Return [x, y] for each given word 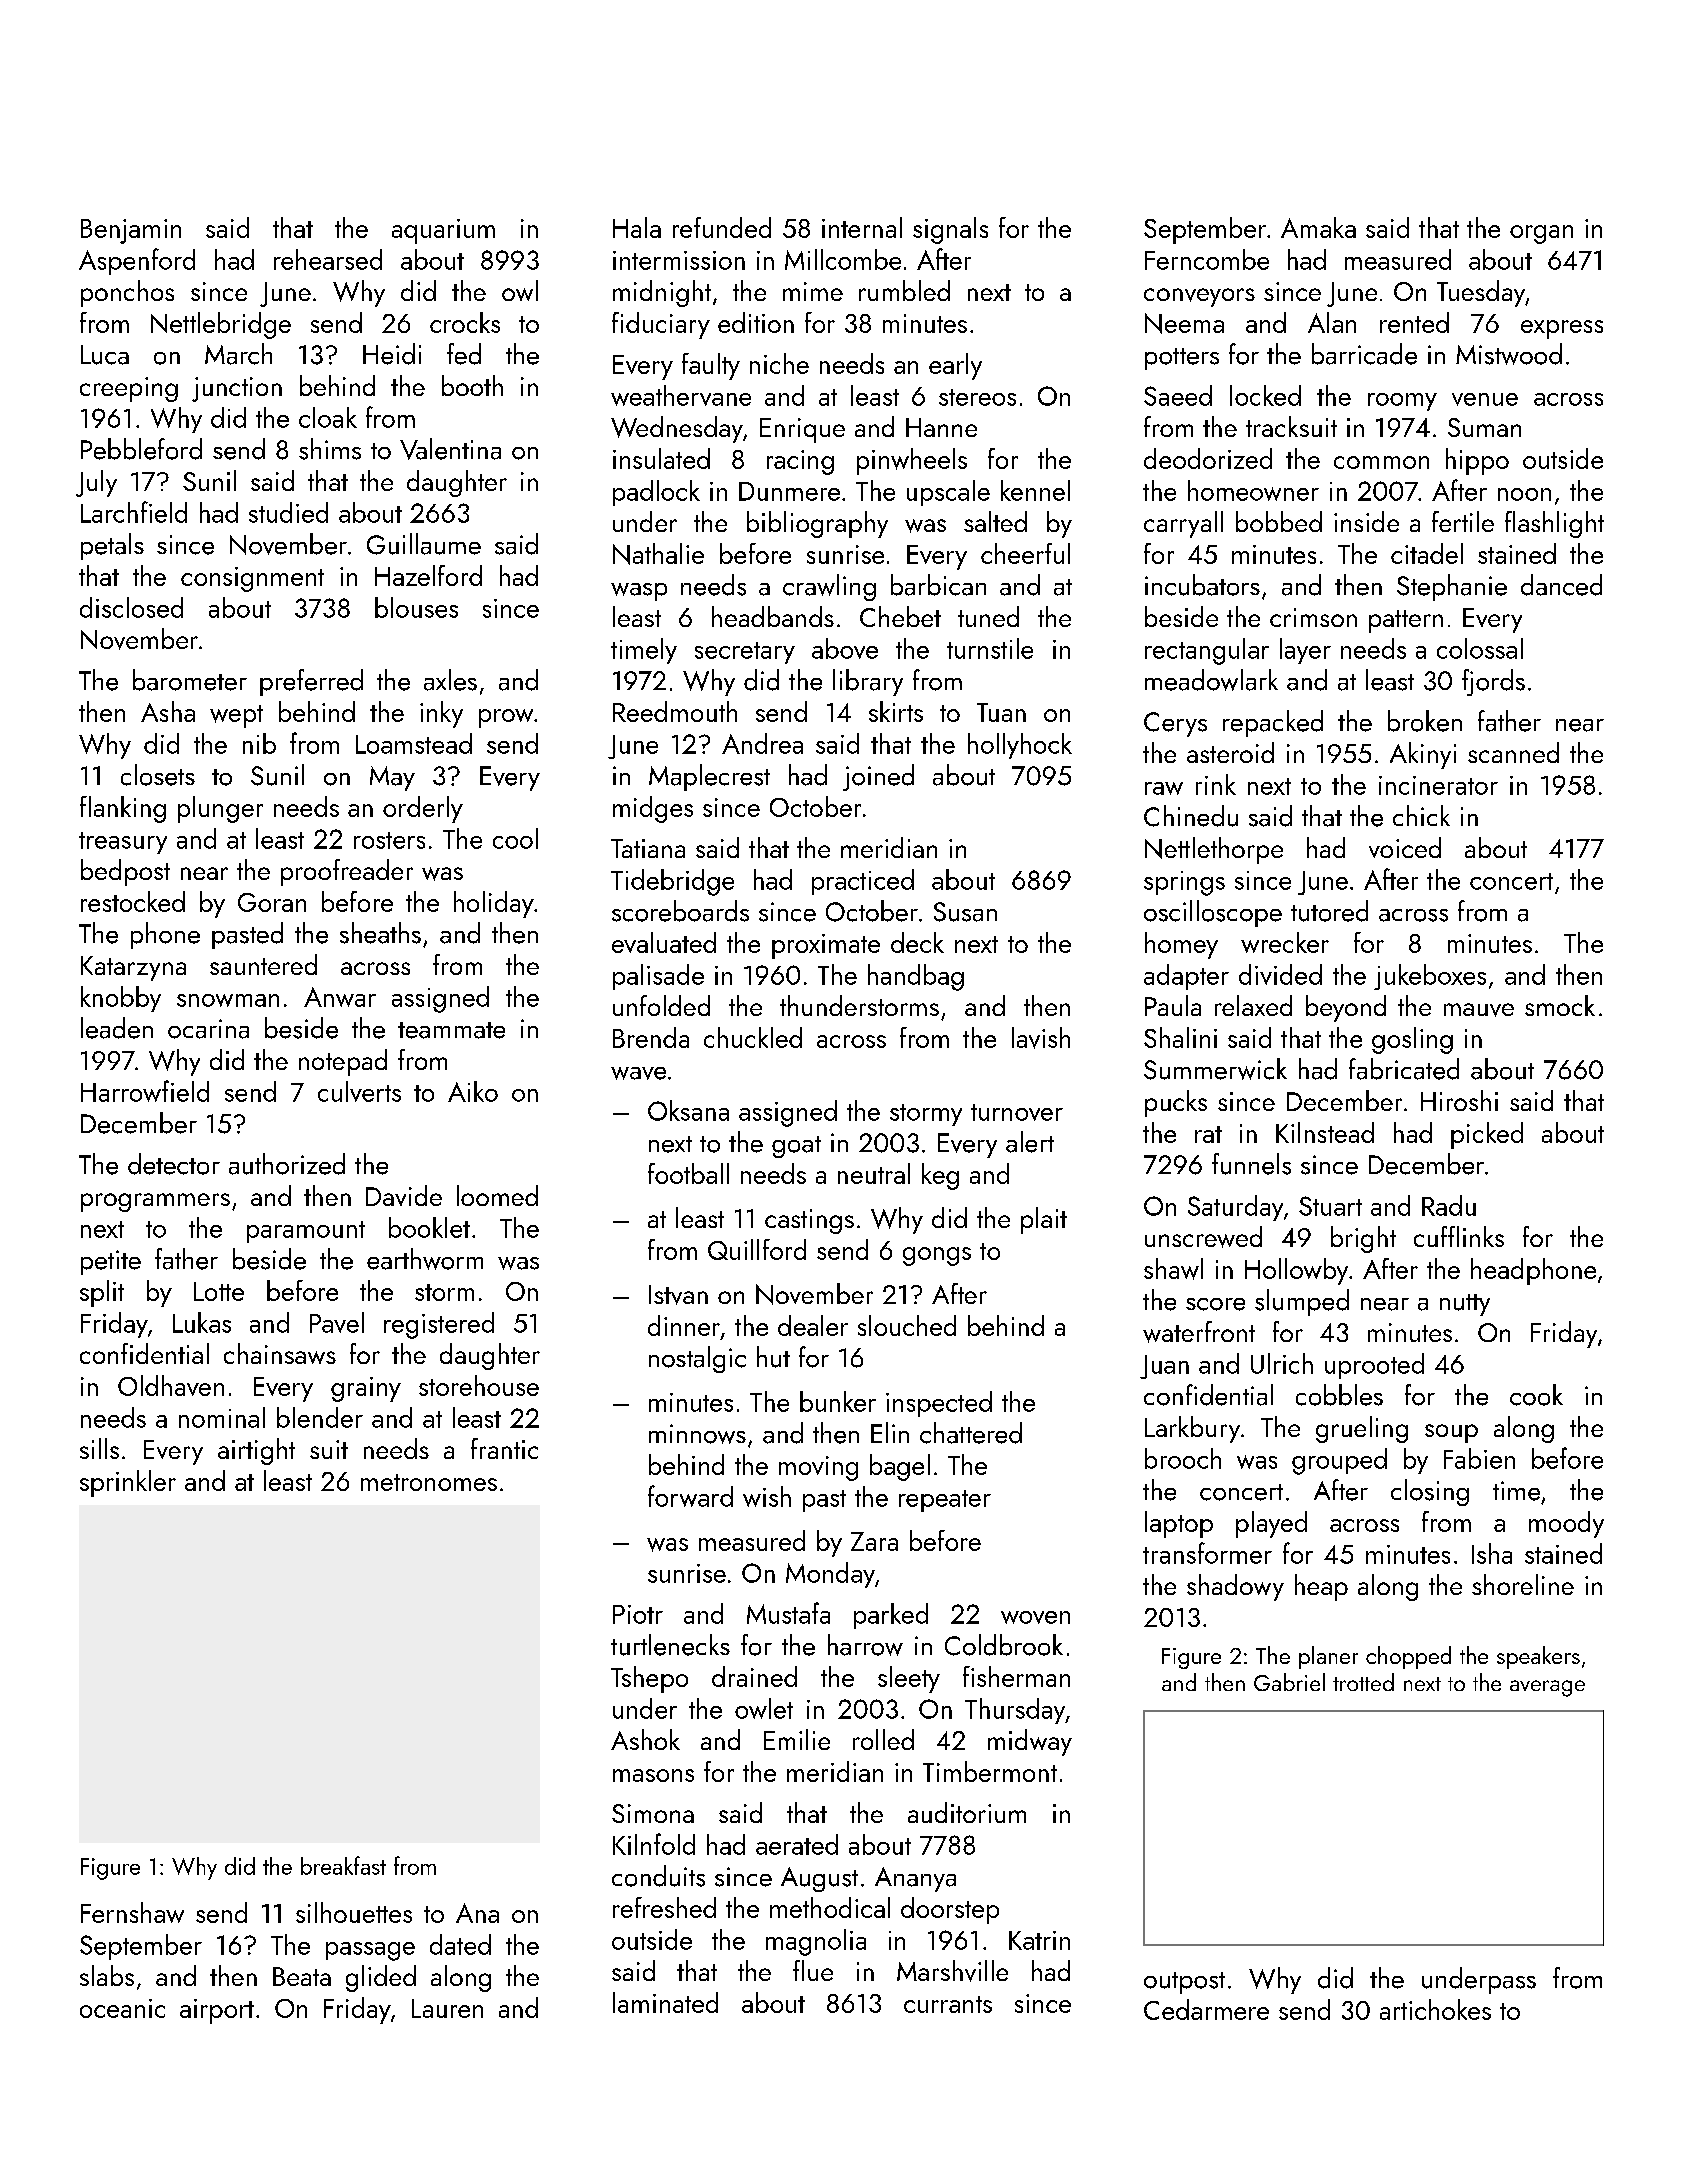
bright [1363, 1239]
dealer [813, 1325]
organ [1541, 234]
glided [381, 1978]
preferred [311, 682]
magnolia [816, 1942]
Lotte [219, 1291]
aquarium [443, 231]
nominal [222, 1417]
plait [1044, 1220]
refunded [722, 227]
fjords [1493, 682]
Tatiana [648, 848]
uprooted [1374, 1366]
